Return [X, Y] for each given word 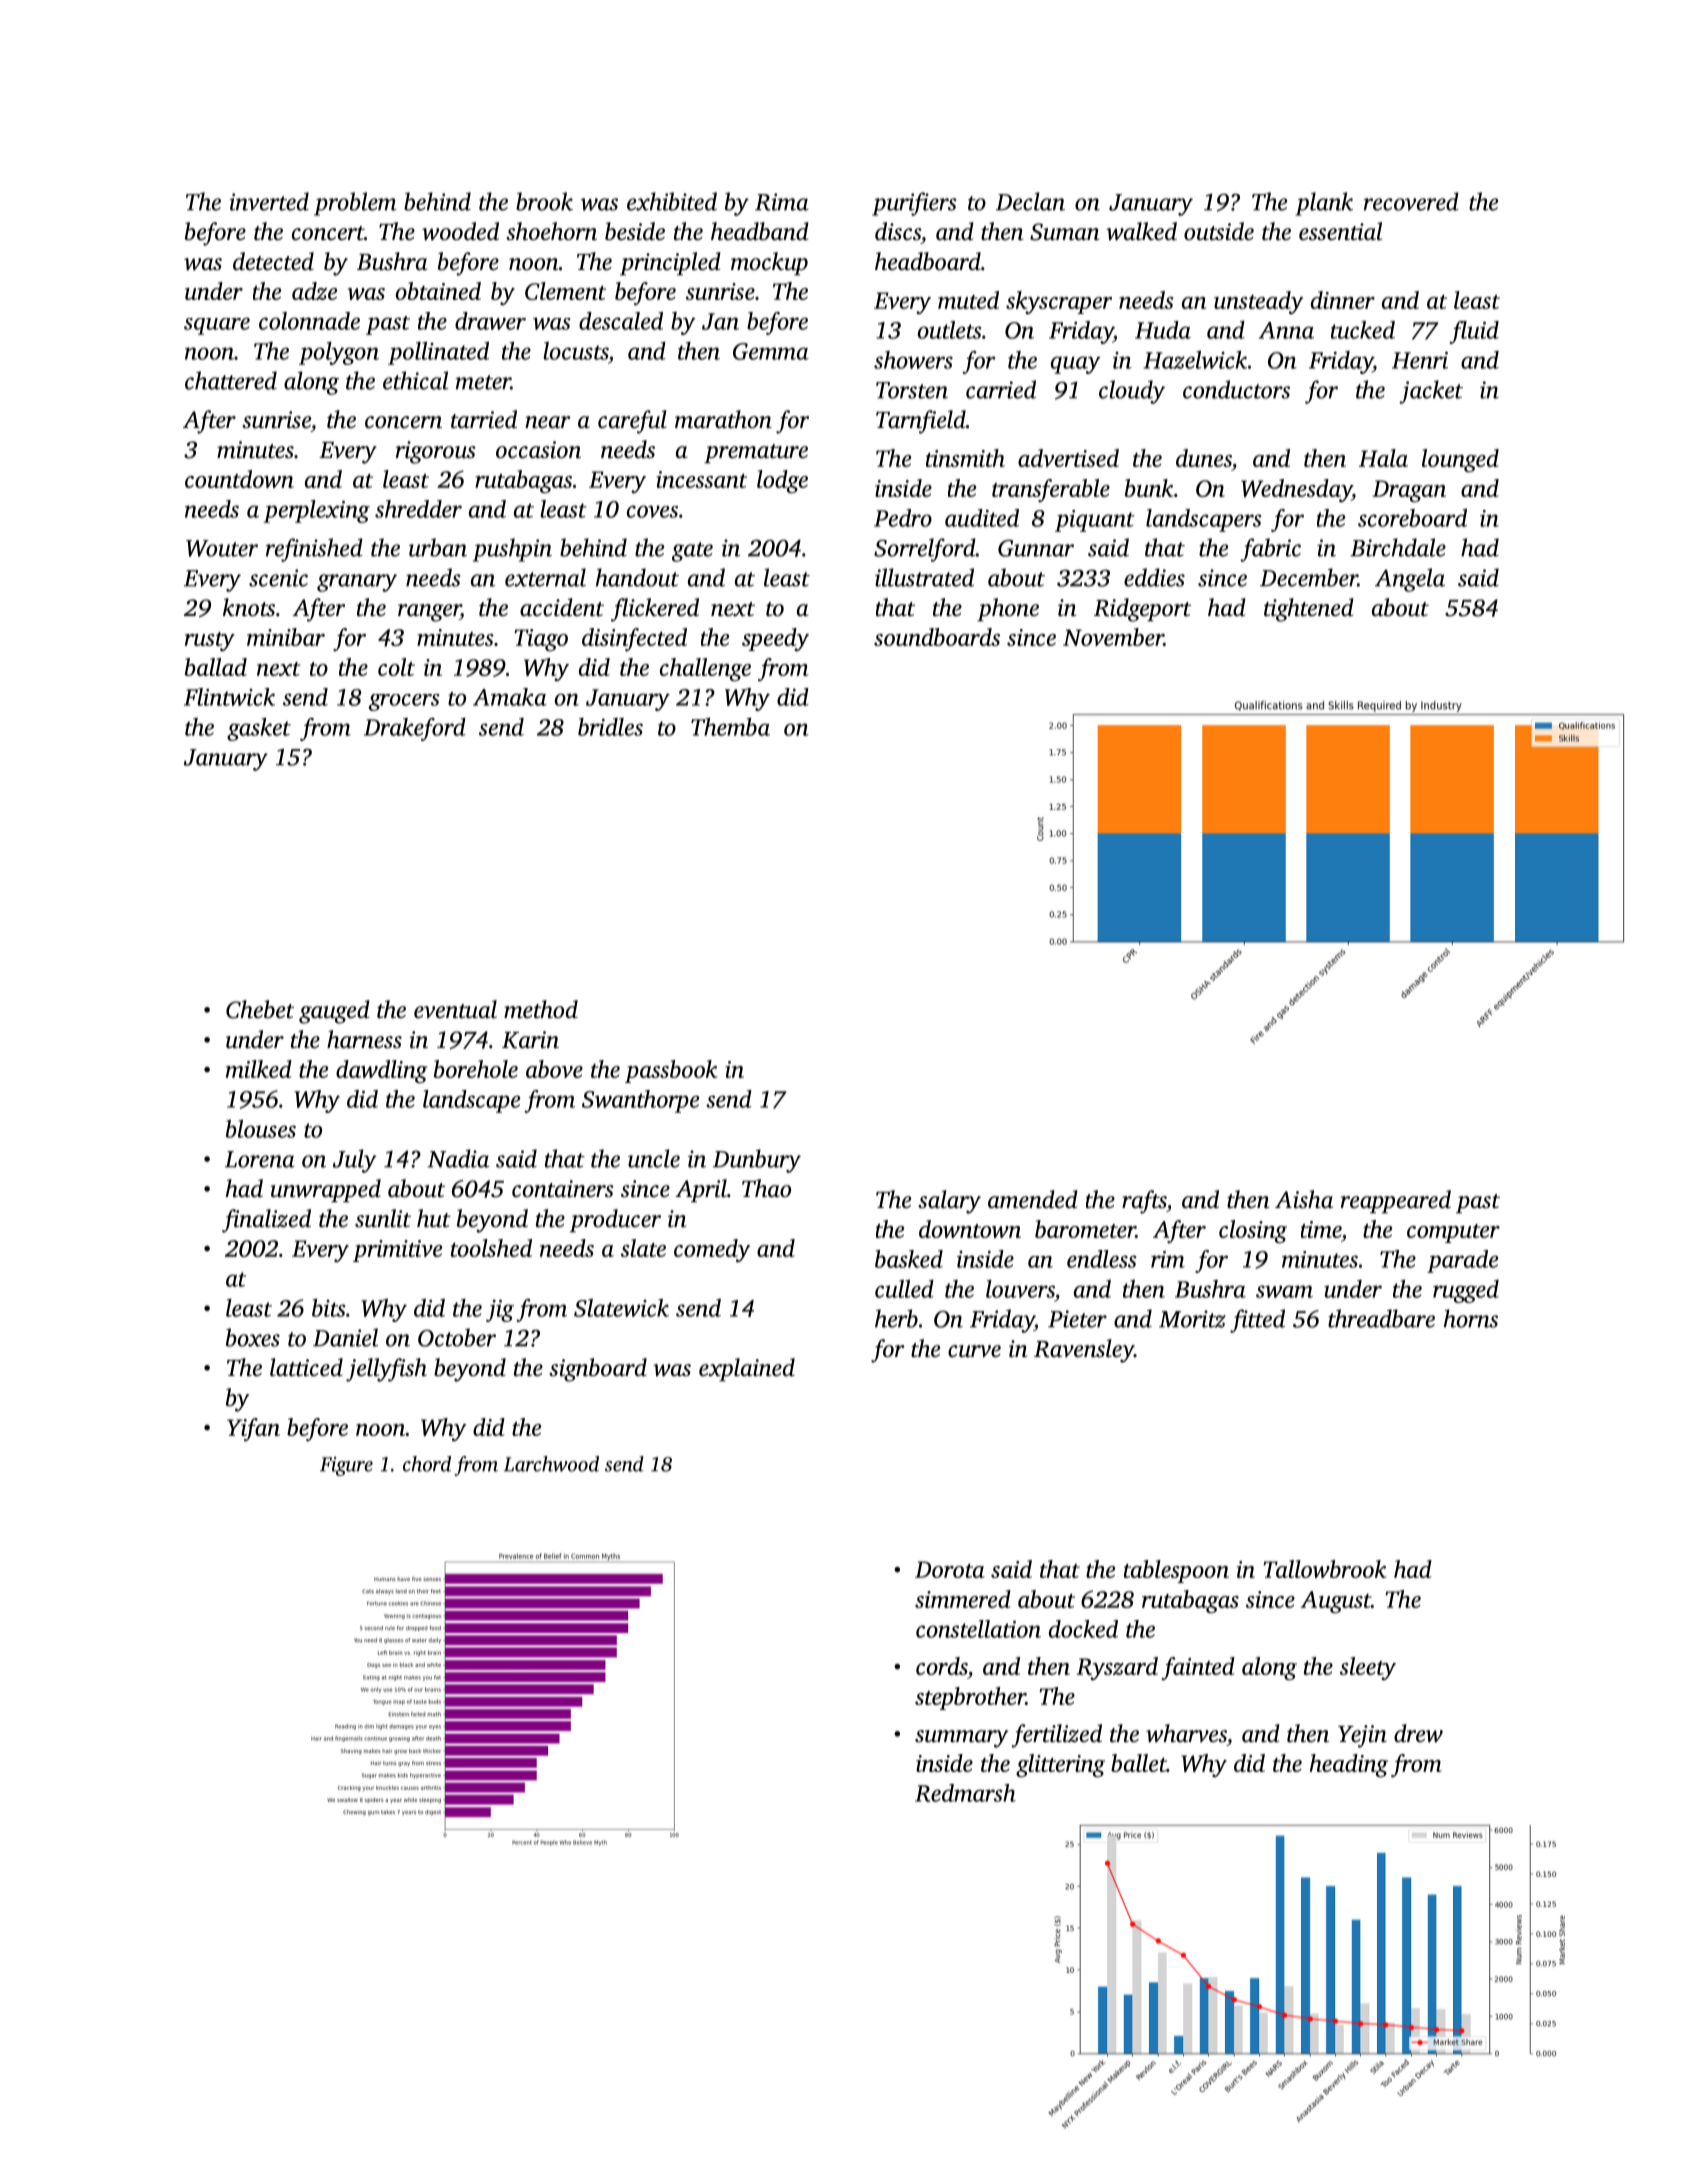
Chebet [260, 1009]
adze [314, 291]
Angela [1410, 580]
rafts [1144, 1202]
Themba [730, 727]
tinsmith [965, 458]
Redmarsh [965, 1793]
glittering [1060, 1765]
